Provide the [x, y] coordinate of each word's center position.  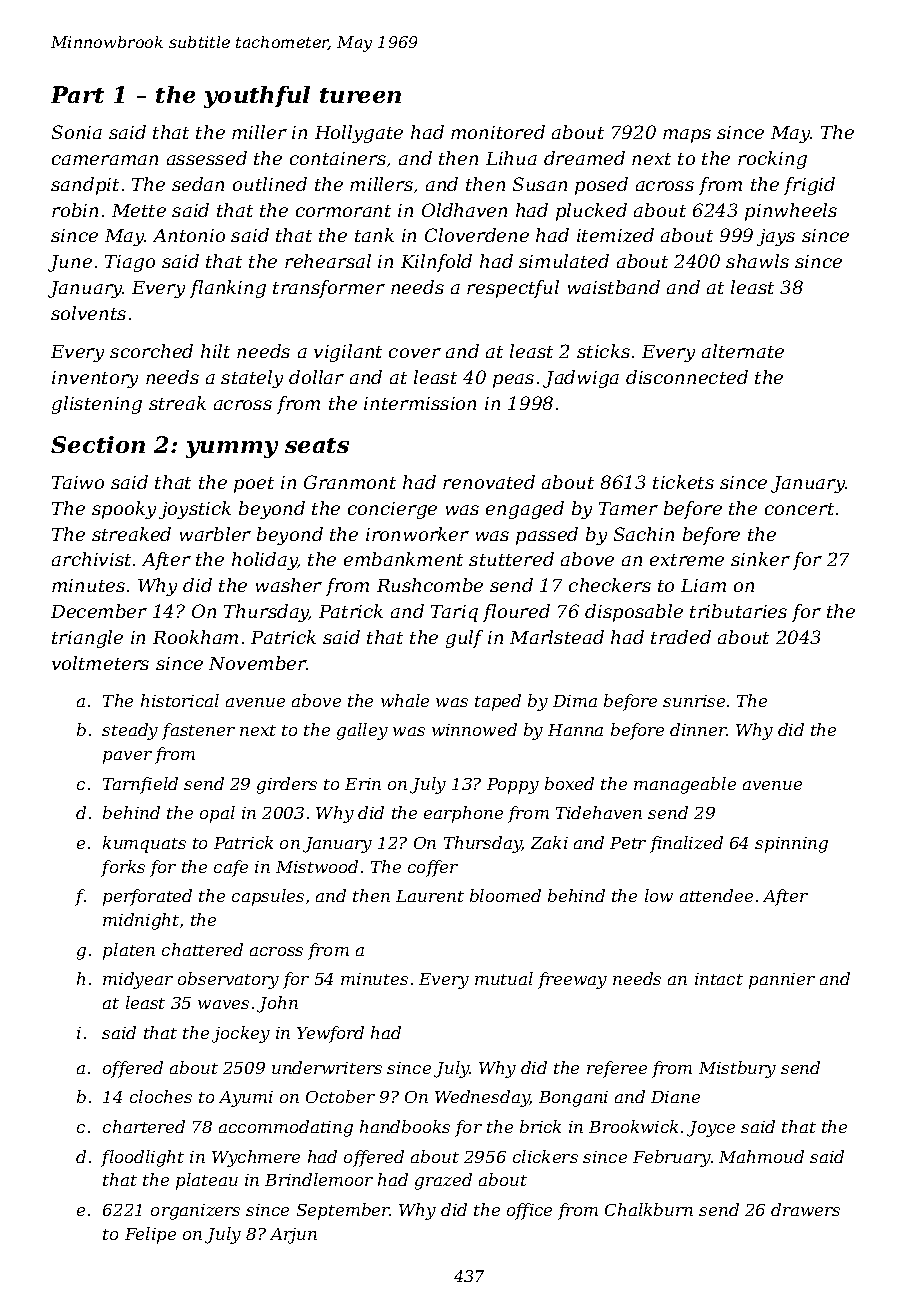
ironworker [417, 534]
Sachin [644, 534]
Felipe [150, 1235]
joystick [195, 510]
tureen [360, 95]
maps [687, 136]
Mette [139, 210]
